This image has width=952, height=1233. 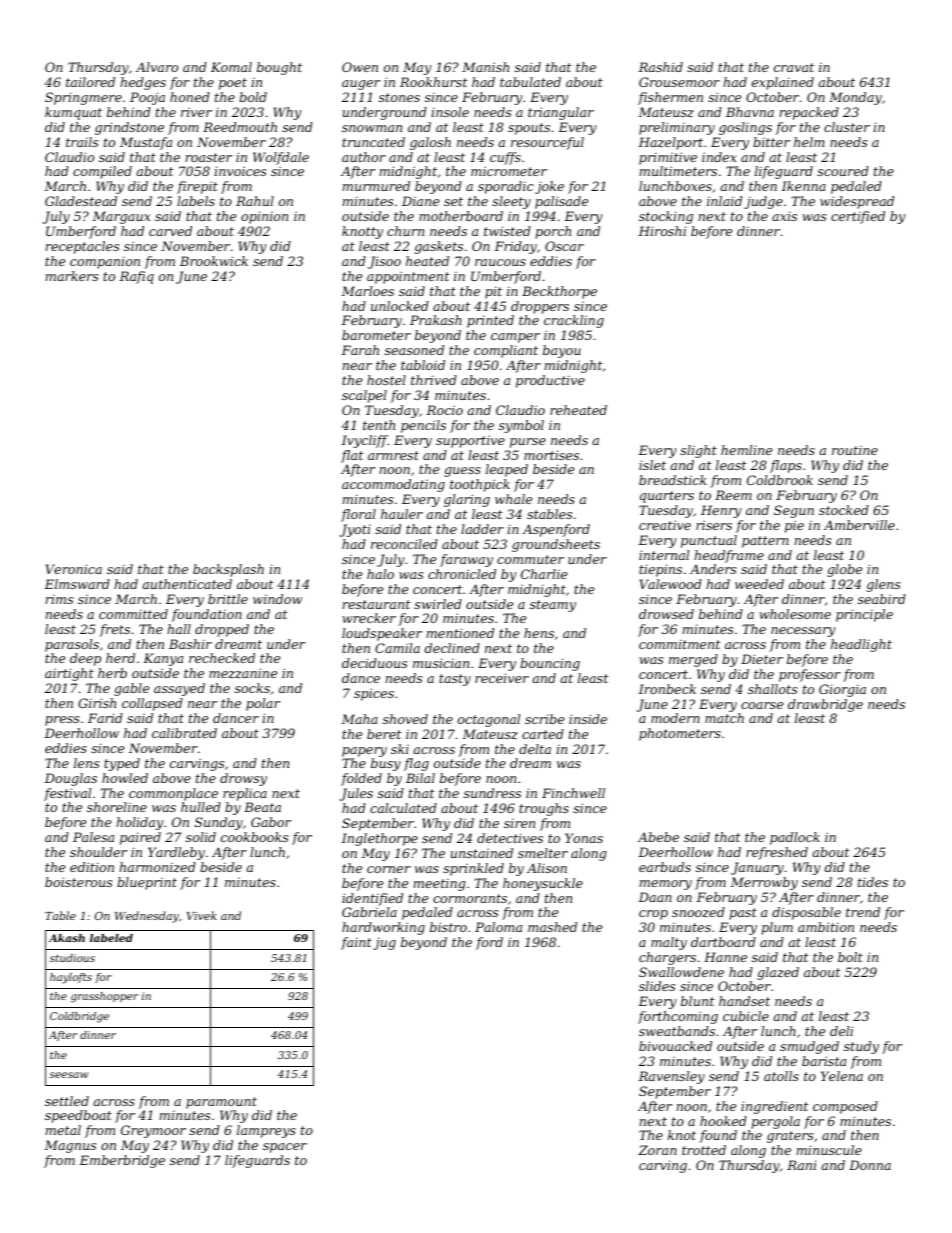 I want to click on Alvaro, so click(x=157, y=67).
